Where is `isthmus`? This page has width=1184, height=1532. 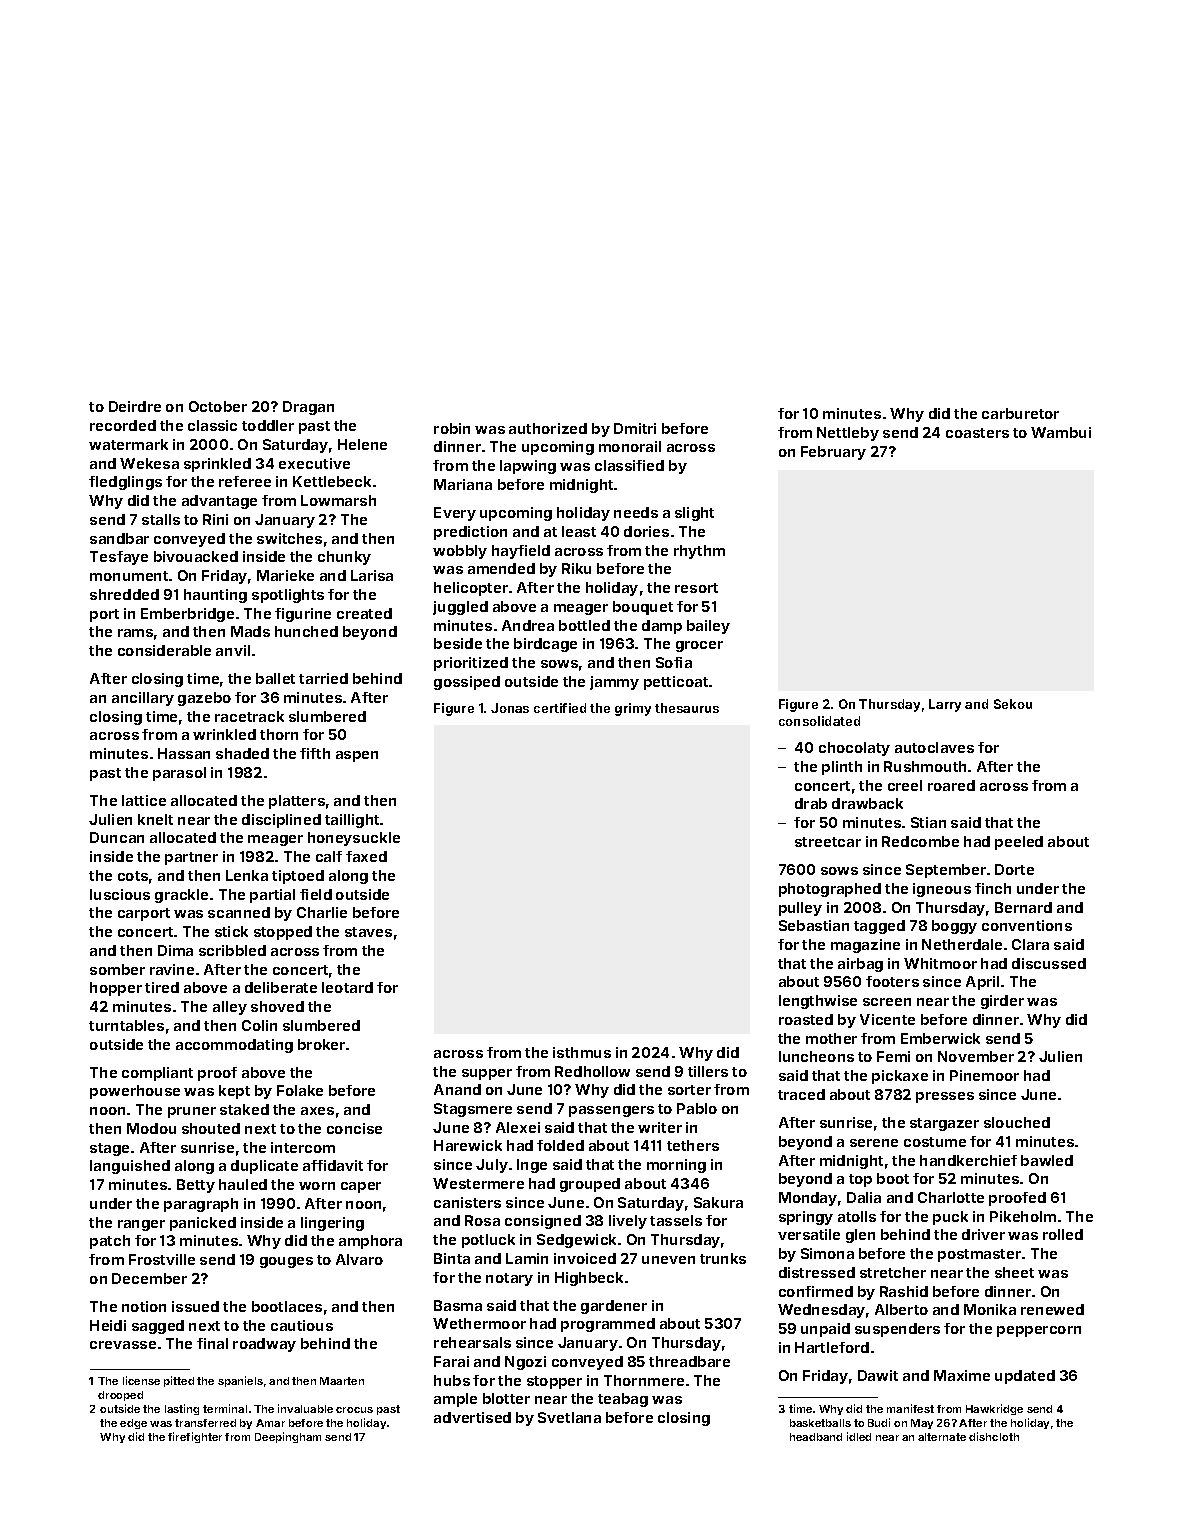 isthmus is located at coordinates (582, 1052).
